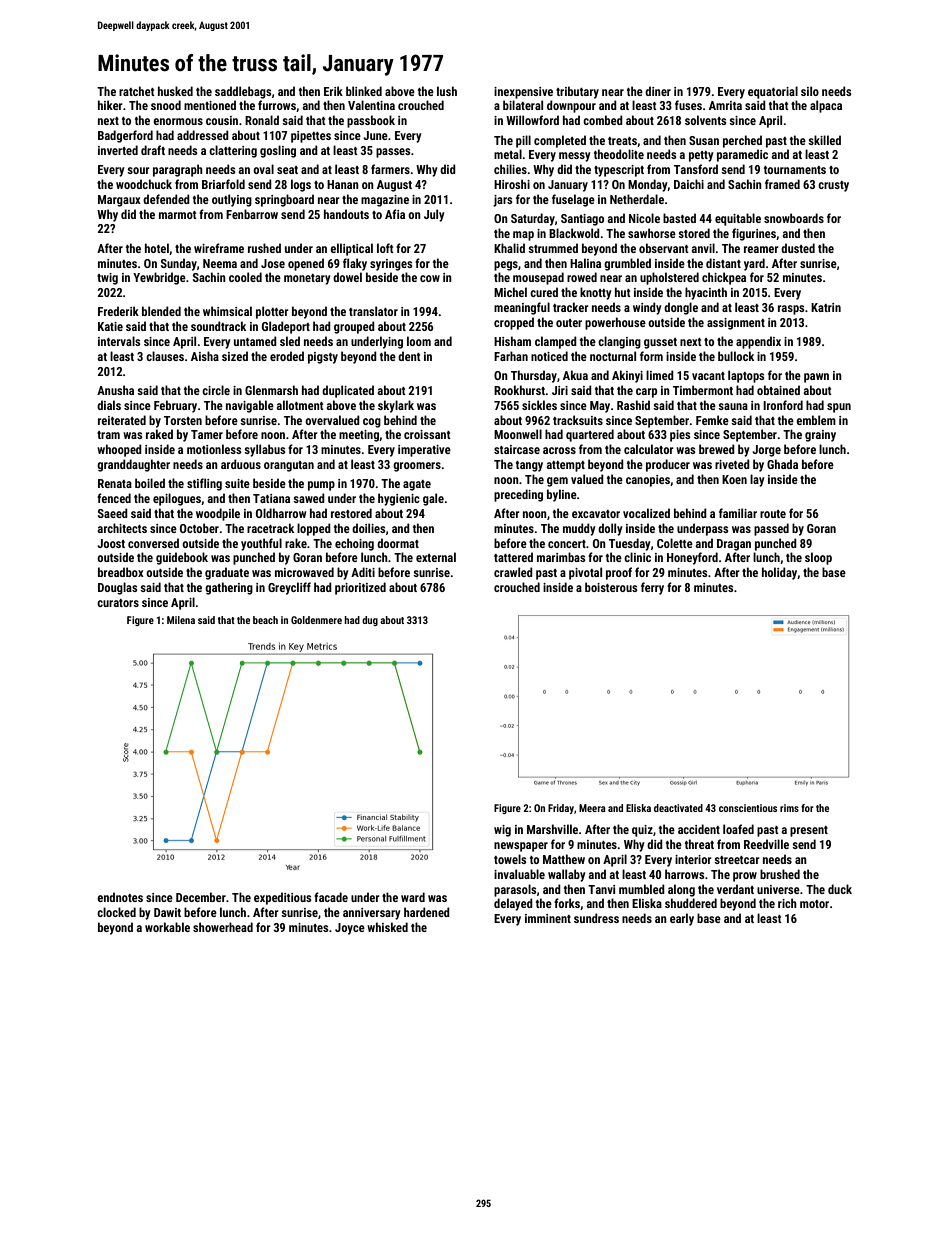 The height and width of the image is (1233, 952). I want to click on newspaper, so click(521, 847).
